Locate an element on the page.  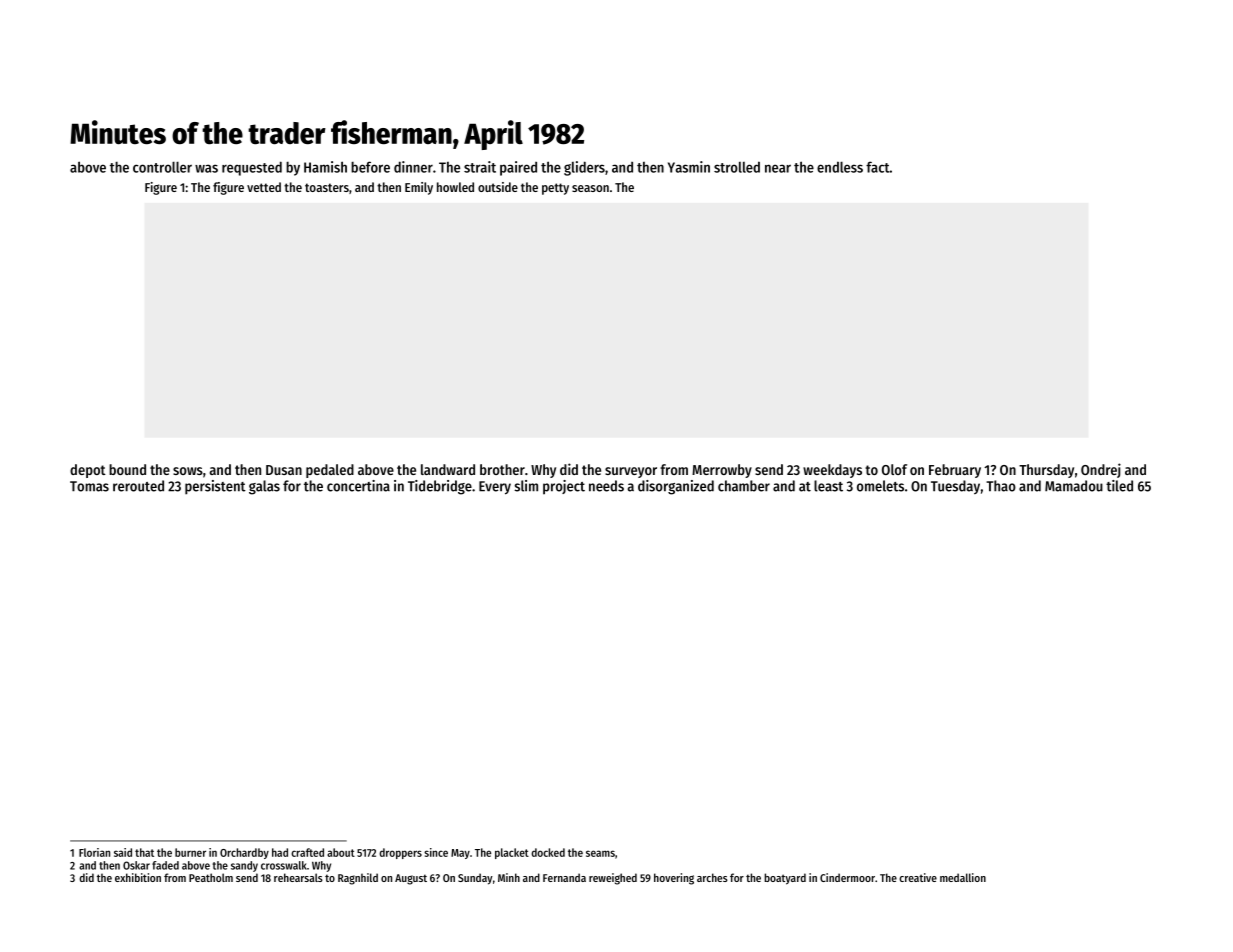
seams is located at coordinates (600, 853).
